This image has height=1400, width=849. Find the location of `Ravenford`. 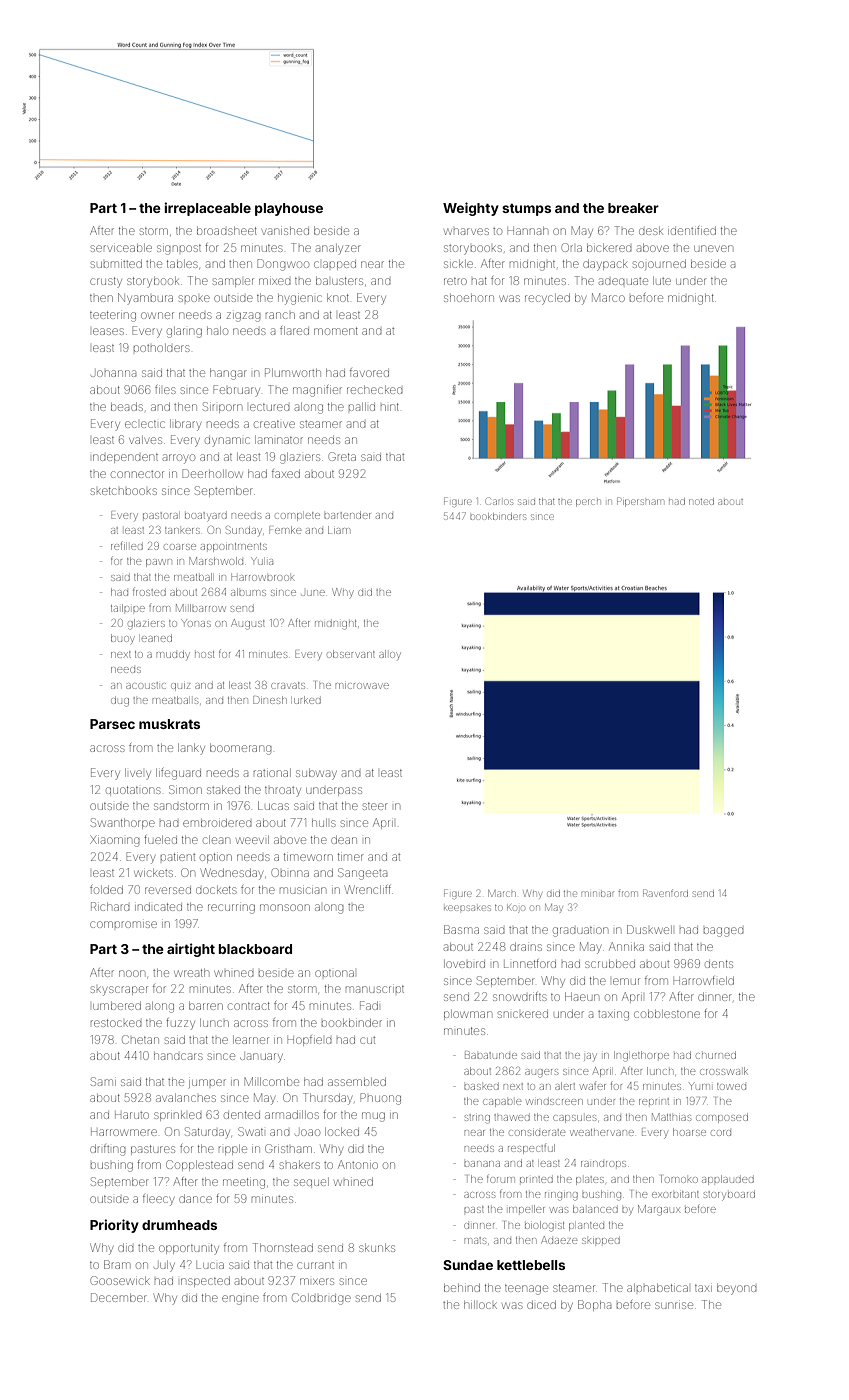

Ravenford is located at coordinates (665, 893).
